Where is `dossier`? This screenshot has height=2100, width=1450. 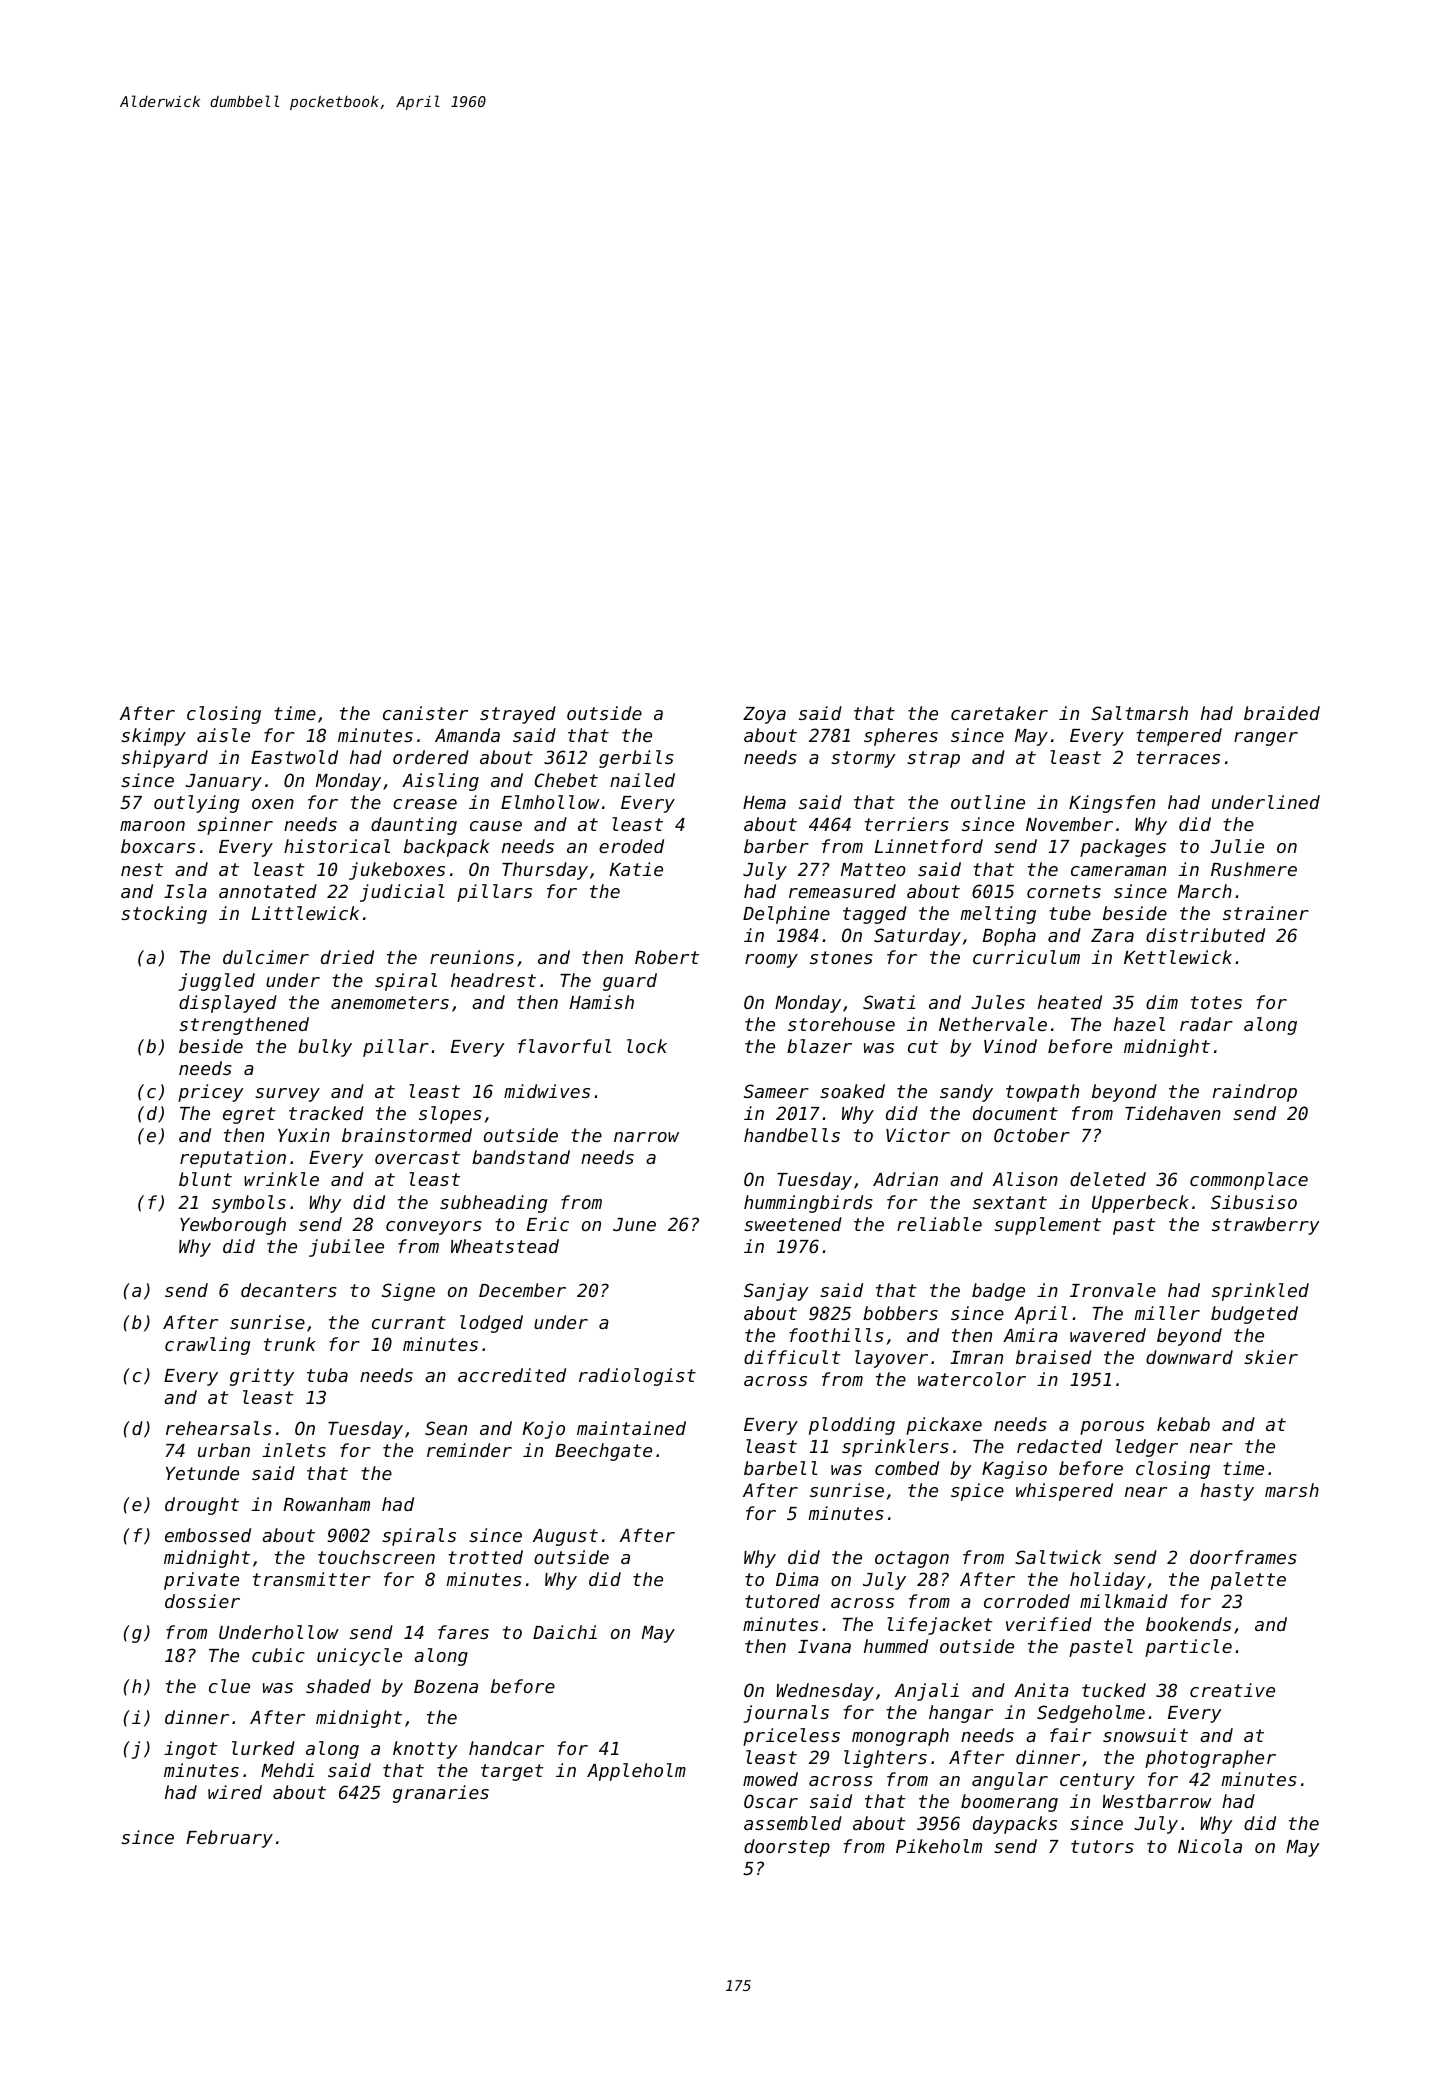 dossier is located at coordinates (202, 1601).
